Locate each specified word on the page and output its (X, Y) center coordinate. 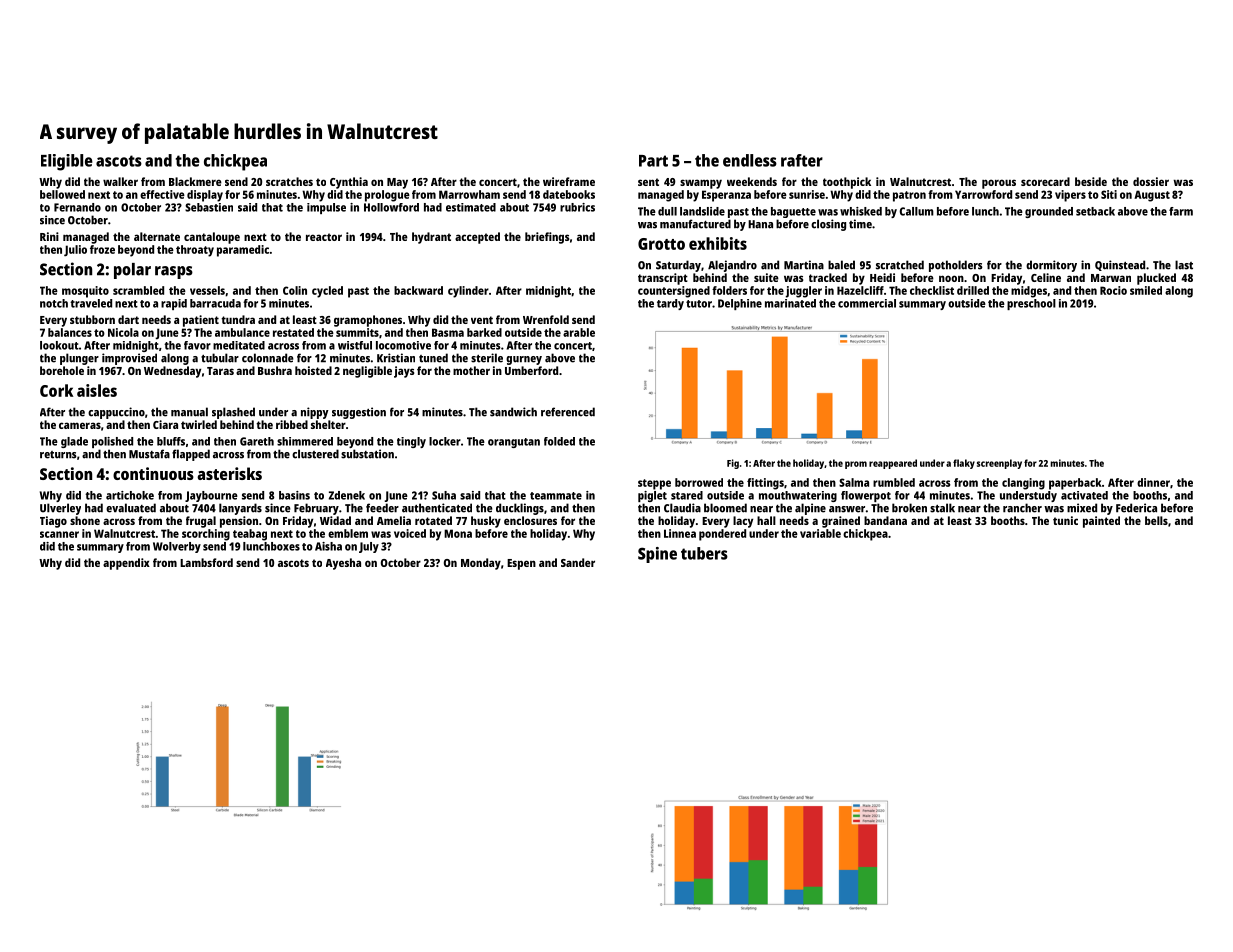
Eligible (67, 162)
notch (54, 303)
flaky (964, 464)
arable (579, 332)
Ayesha (343, 564)
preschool (1031, 304)
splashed (233, 413)
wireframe (569, 181)
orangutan (514, 443)
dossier (1151, 181)
